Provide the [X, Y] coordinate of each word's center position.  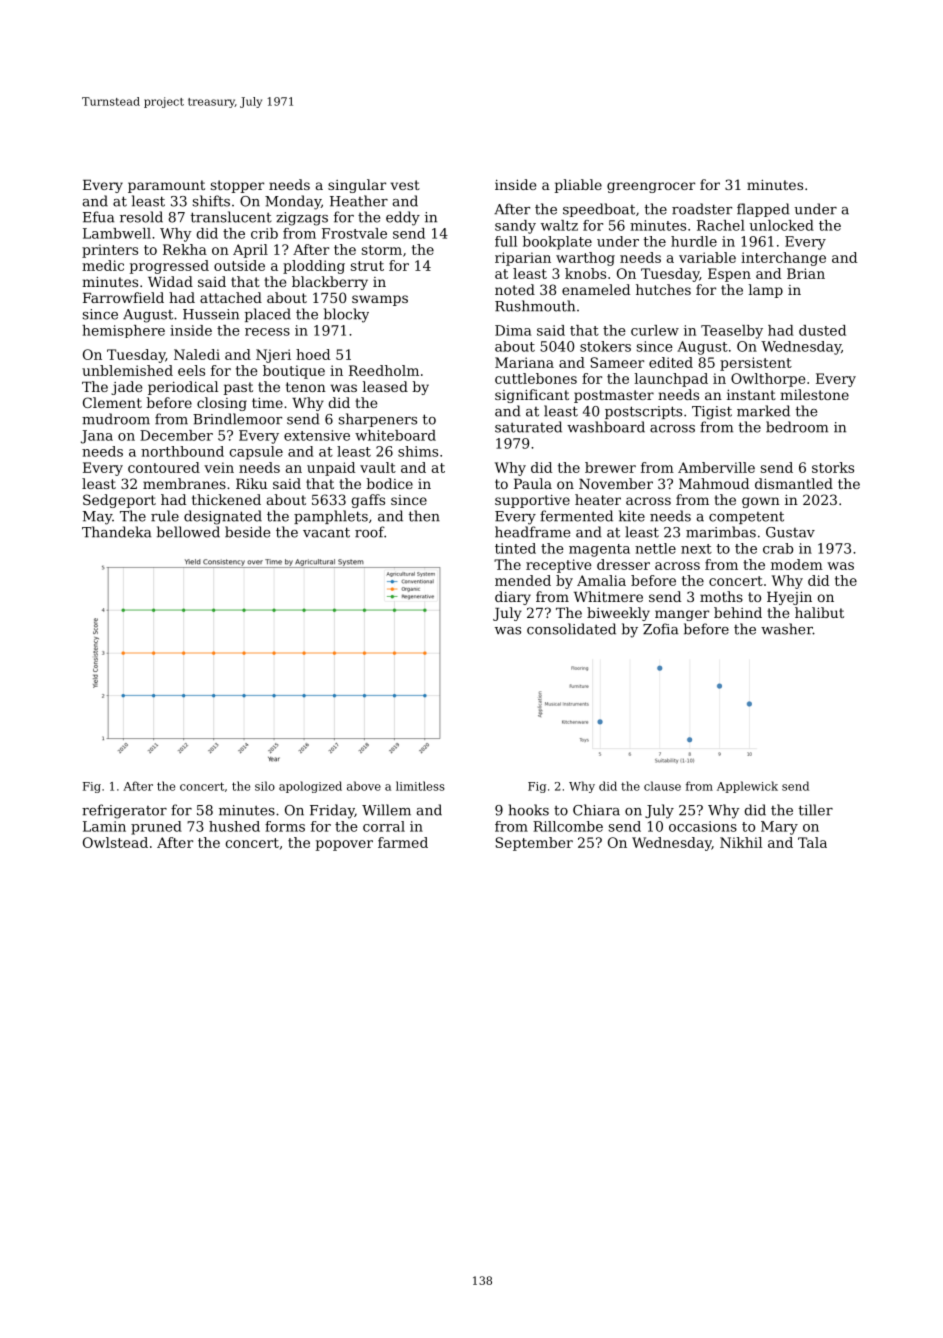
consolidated [571, 629]
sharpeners [378, 420]
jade [126, 388]
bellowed [188, 532]
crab [778, 548]
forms [285, 826]
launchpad [671, 380]
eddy [403, 218]
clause [662, 786]
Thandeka [116, 532]
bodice [389, 483]
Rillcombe [568, 826]
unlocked [781, 225]
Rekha [185, 249]
